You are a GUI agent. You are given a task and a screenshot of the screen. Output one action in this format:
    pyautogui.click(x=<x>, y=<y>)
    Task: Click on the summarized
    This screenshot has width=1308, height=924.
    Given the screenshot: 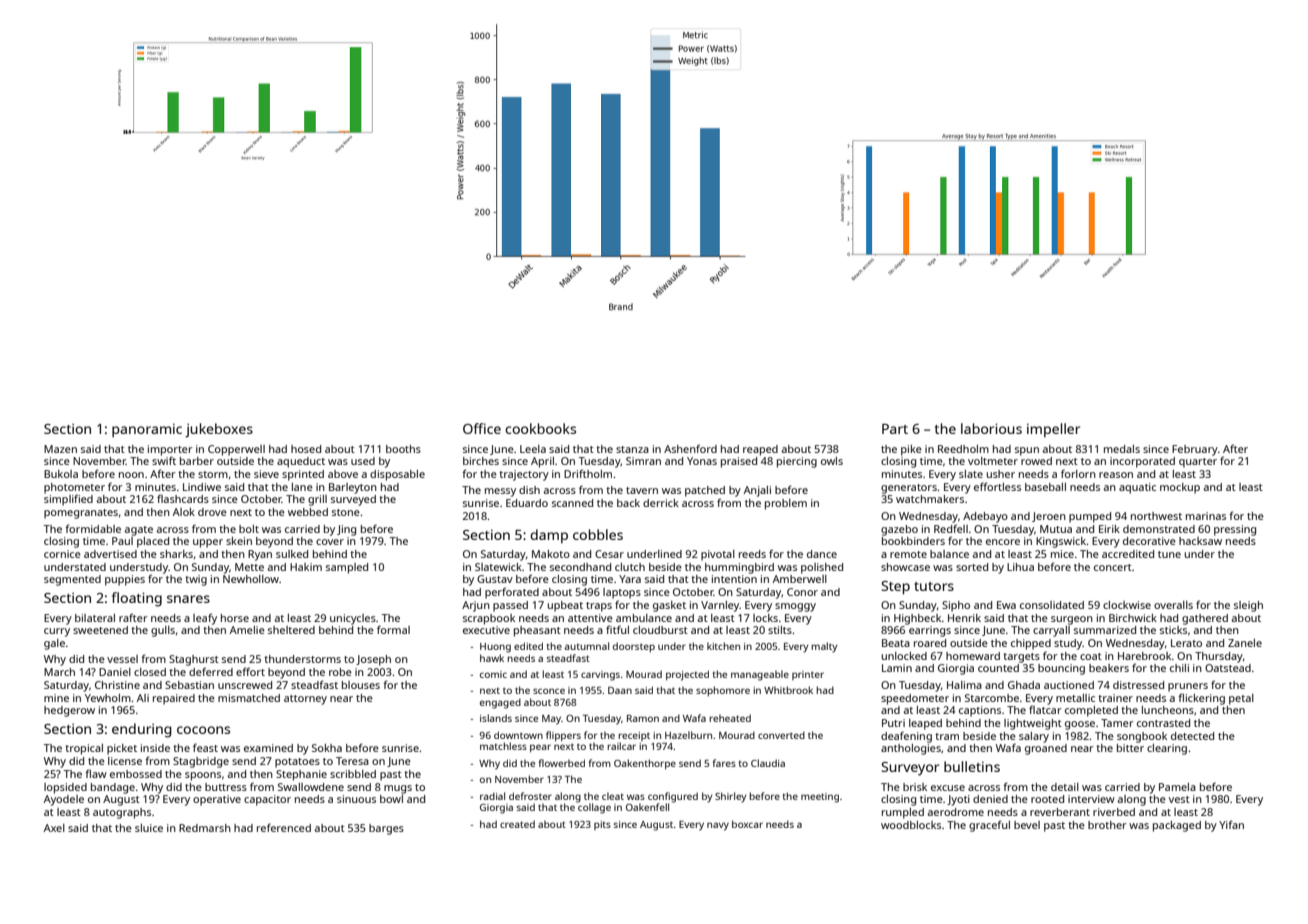 What is the action you would take?
    pyautogui.click(x=1105, y=630)
